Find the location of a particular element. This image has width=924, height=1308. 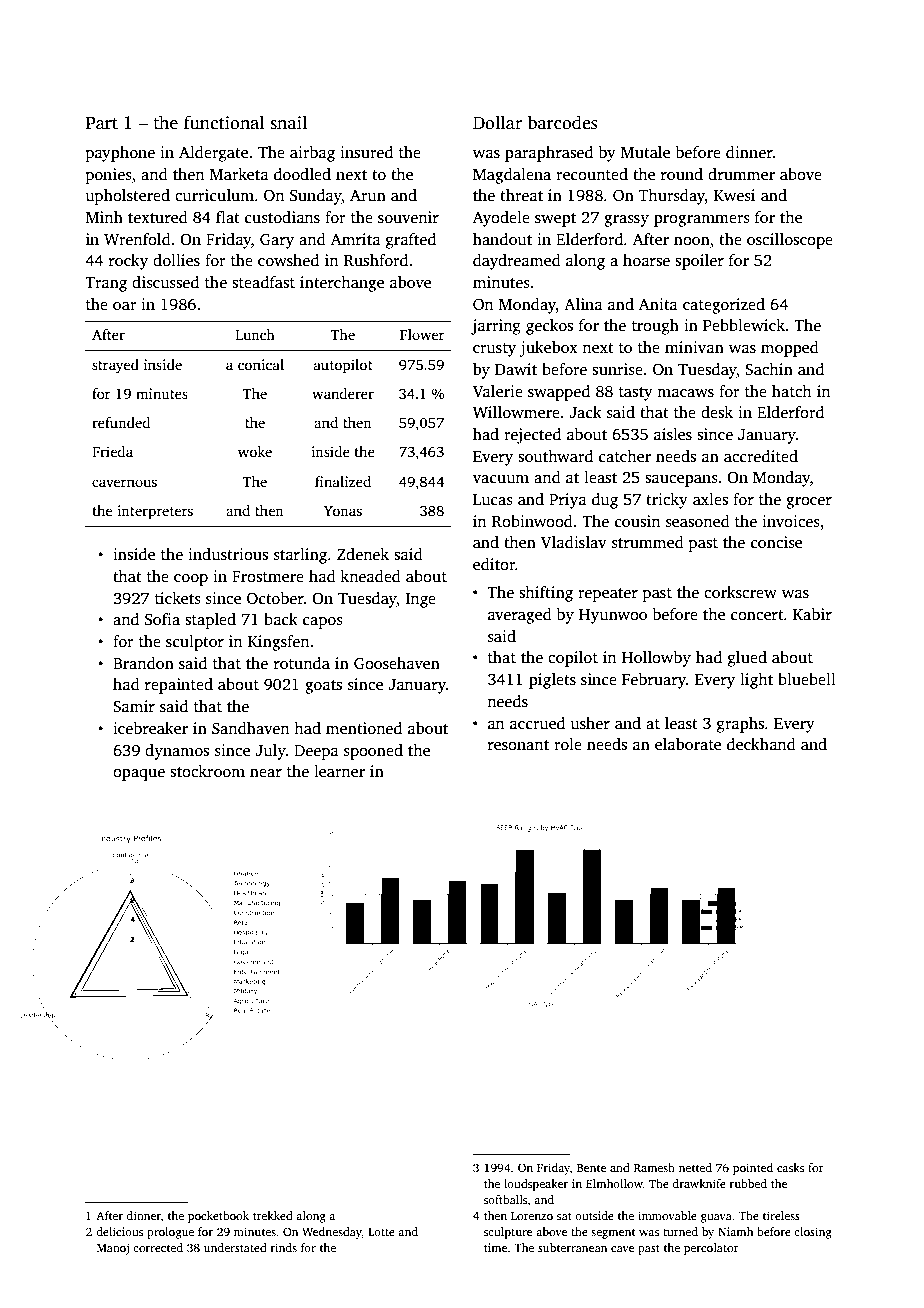

graphs is located at coordinates (740, 725).
